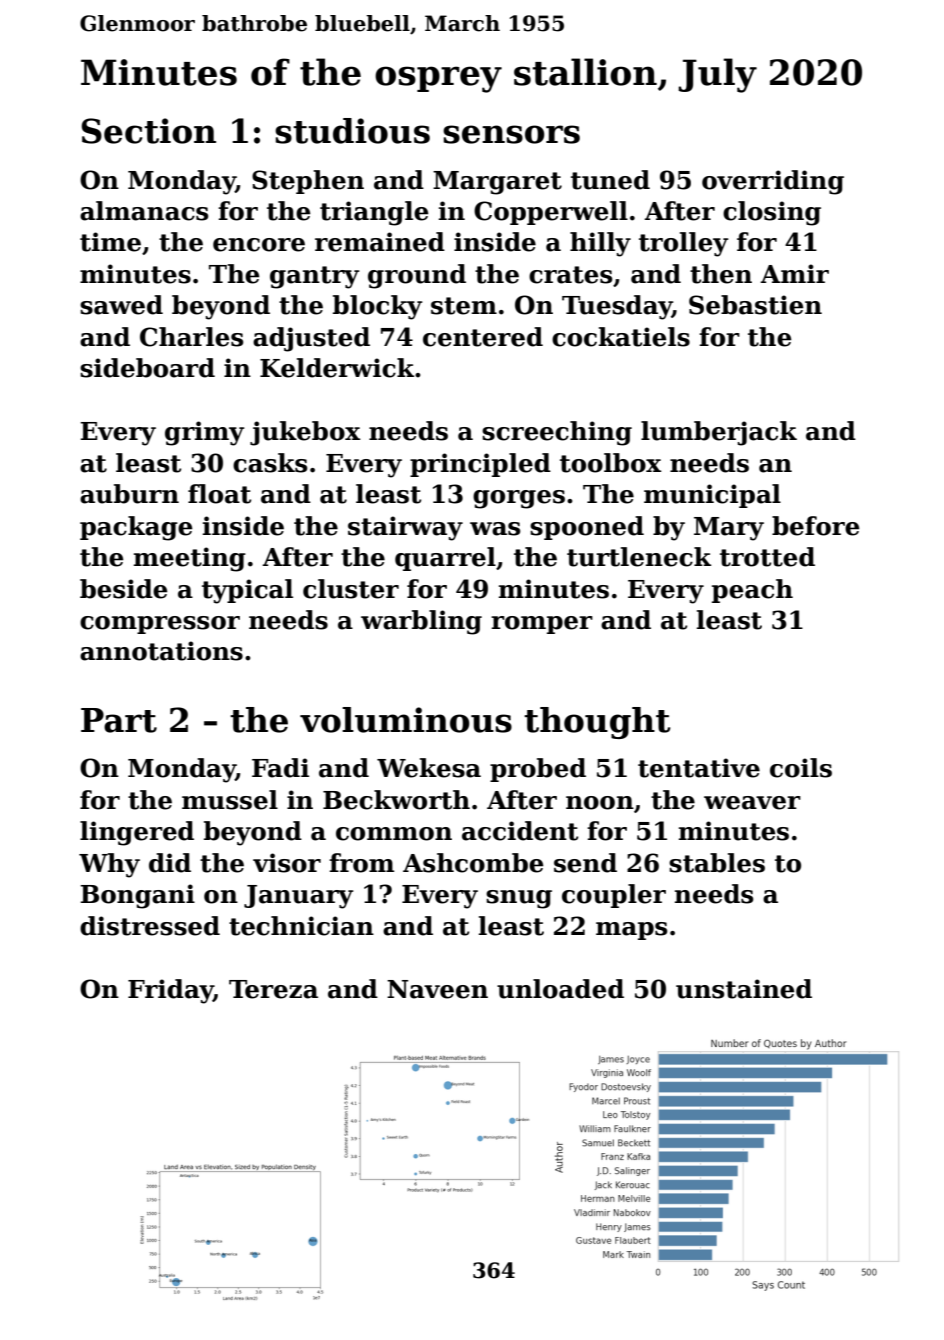 The image size is (944, 1340). What do you see at coordinates (610, 180) in the page?
I see `tuned` at bounding box center [610, 180].
